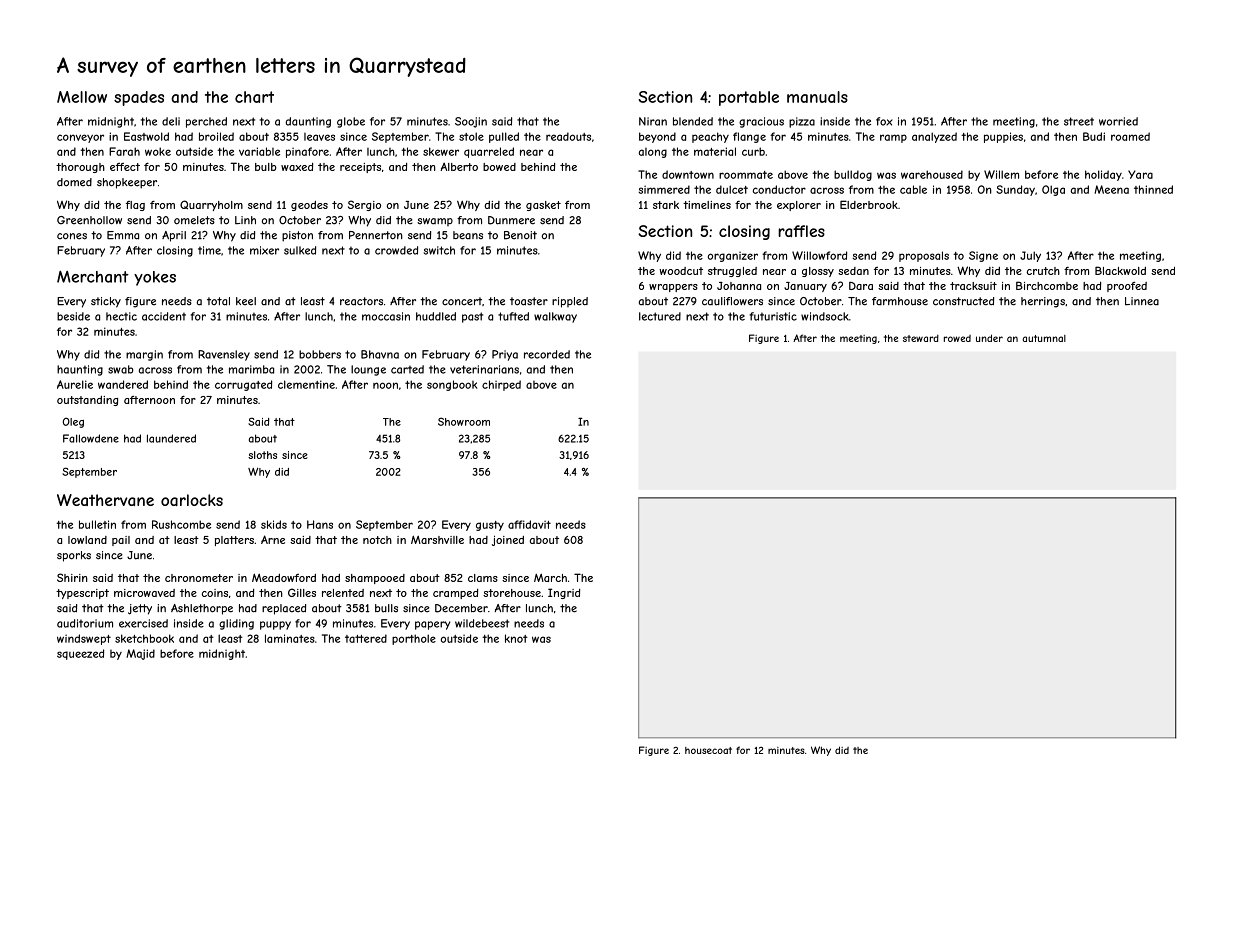 The height and width of the screenshot is (952, 1233). What do you see at coordinates (1044, 338) in the screenshot?
I see `autumnal` at bounding box center [1044, 338].
